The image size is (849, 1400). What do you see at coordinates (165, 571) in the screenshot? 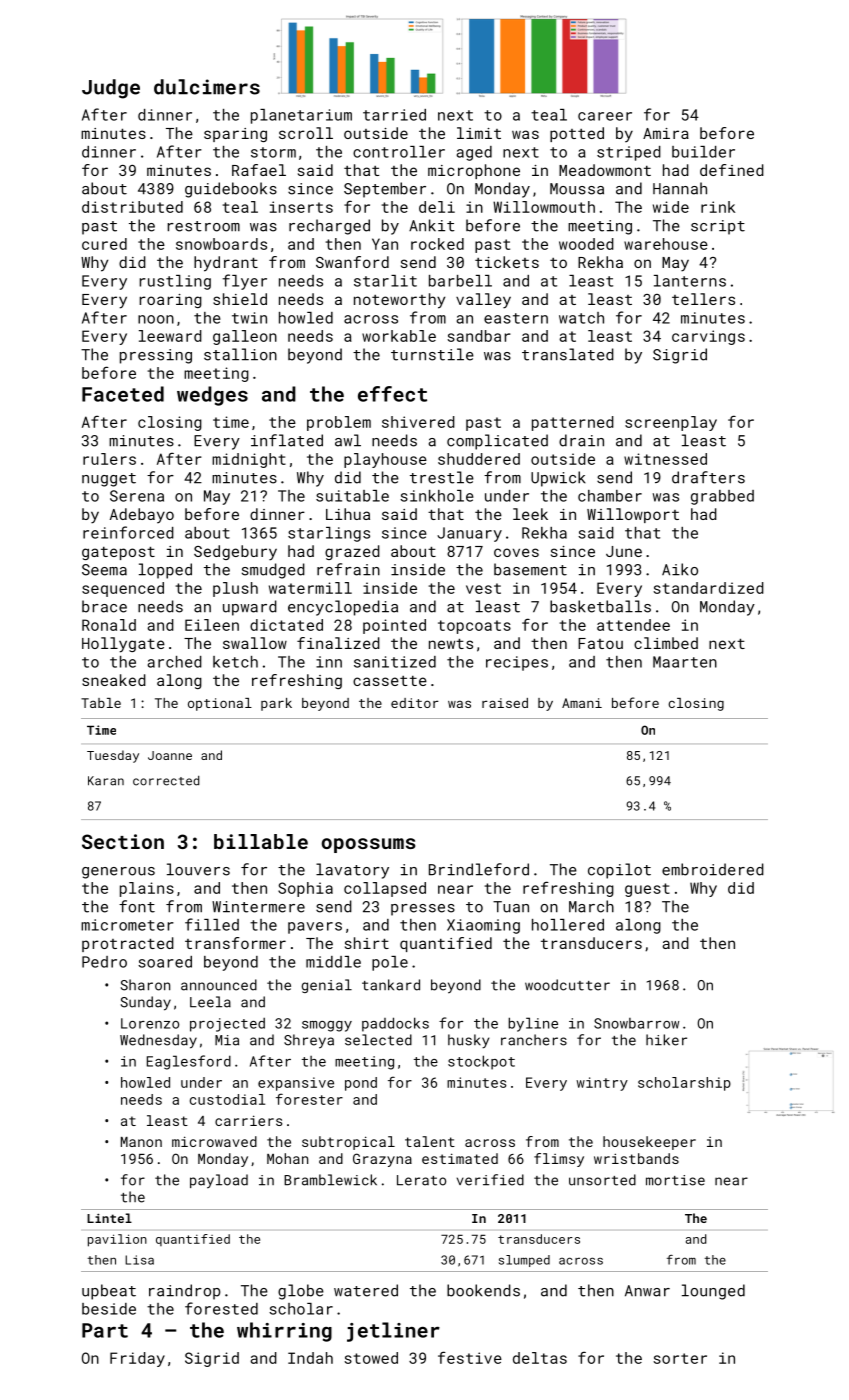
I see `lopped` at bounding box center [165, 571].
